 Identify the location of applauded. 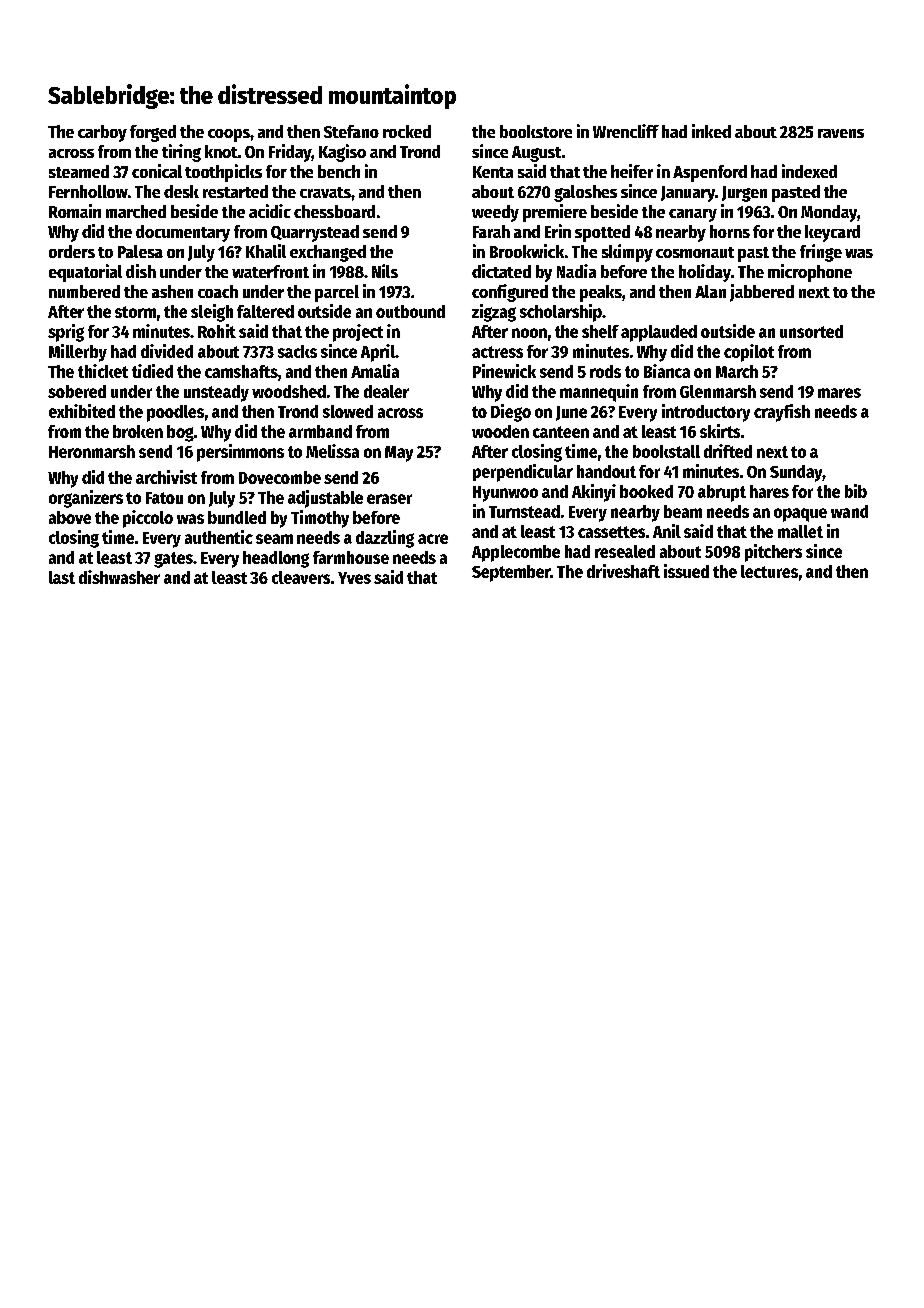
(659, 333).
